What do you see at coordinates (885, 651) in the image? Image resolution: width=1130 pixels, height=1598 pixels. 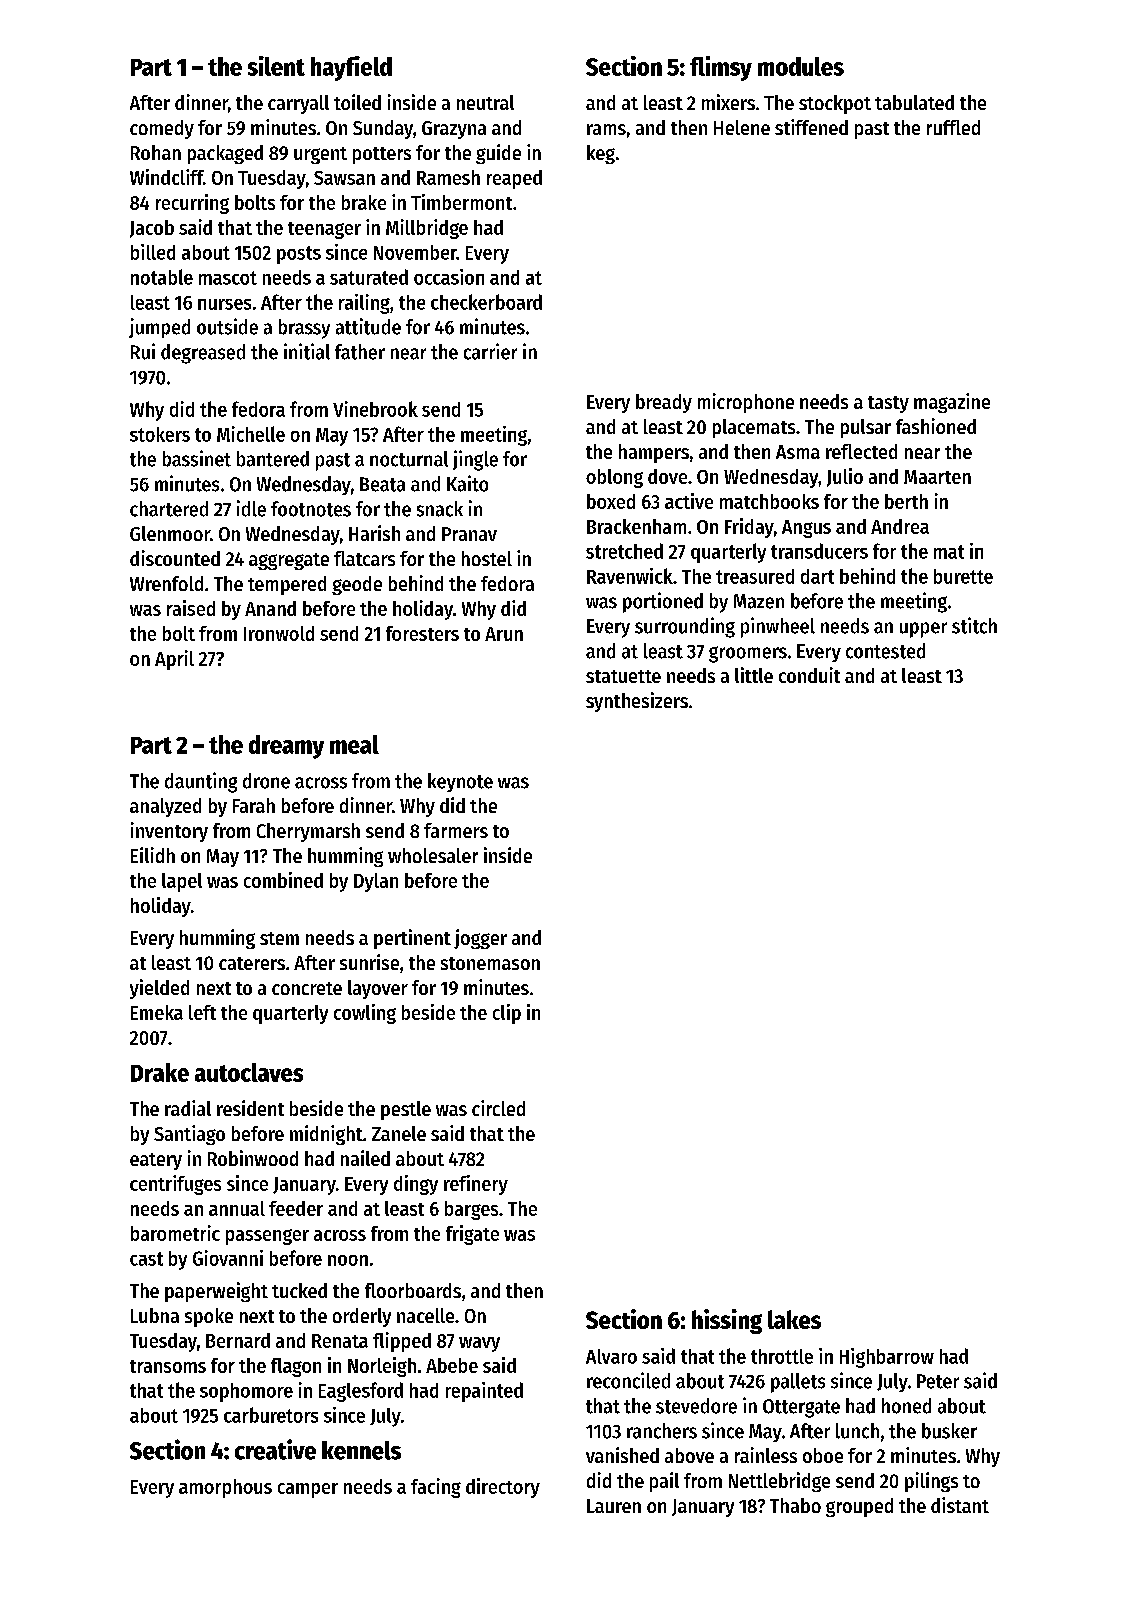 I see `contested` at bounding box center [885, 651].
